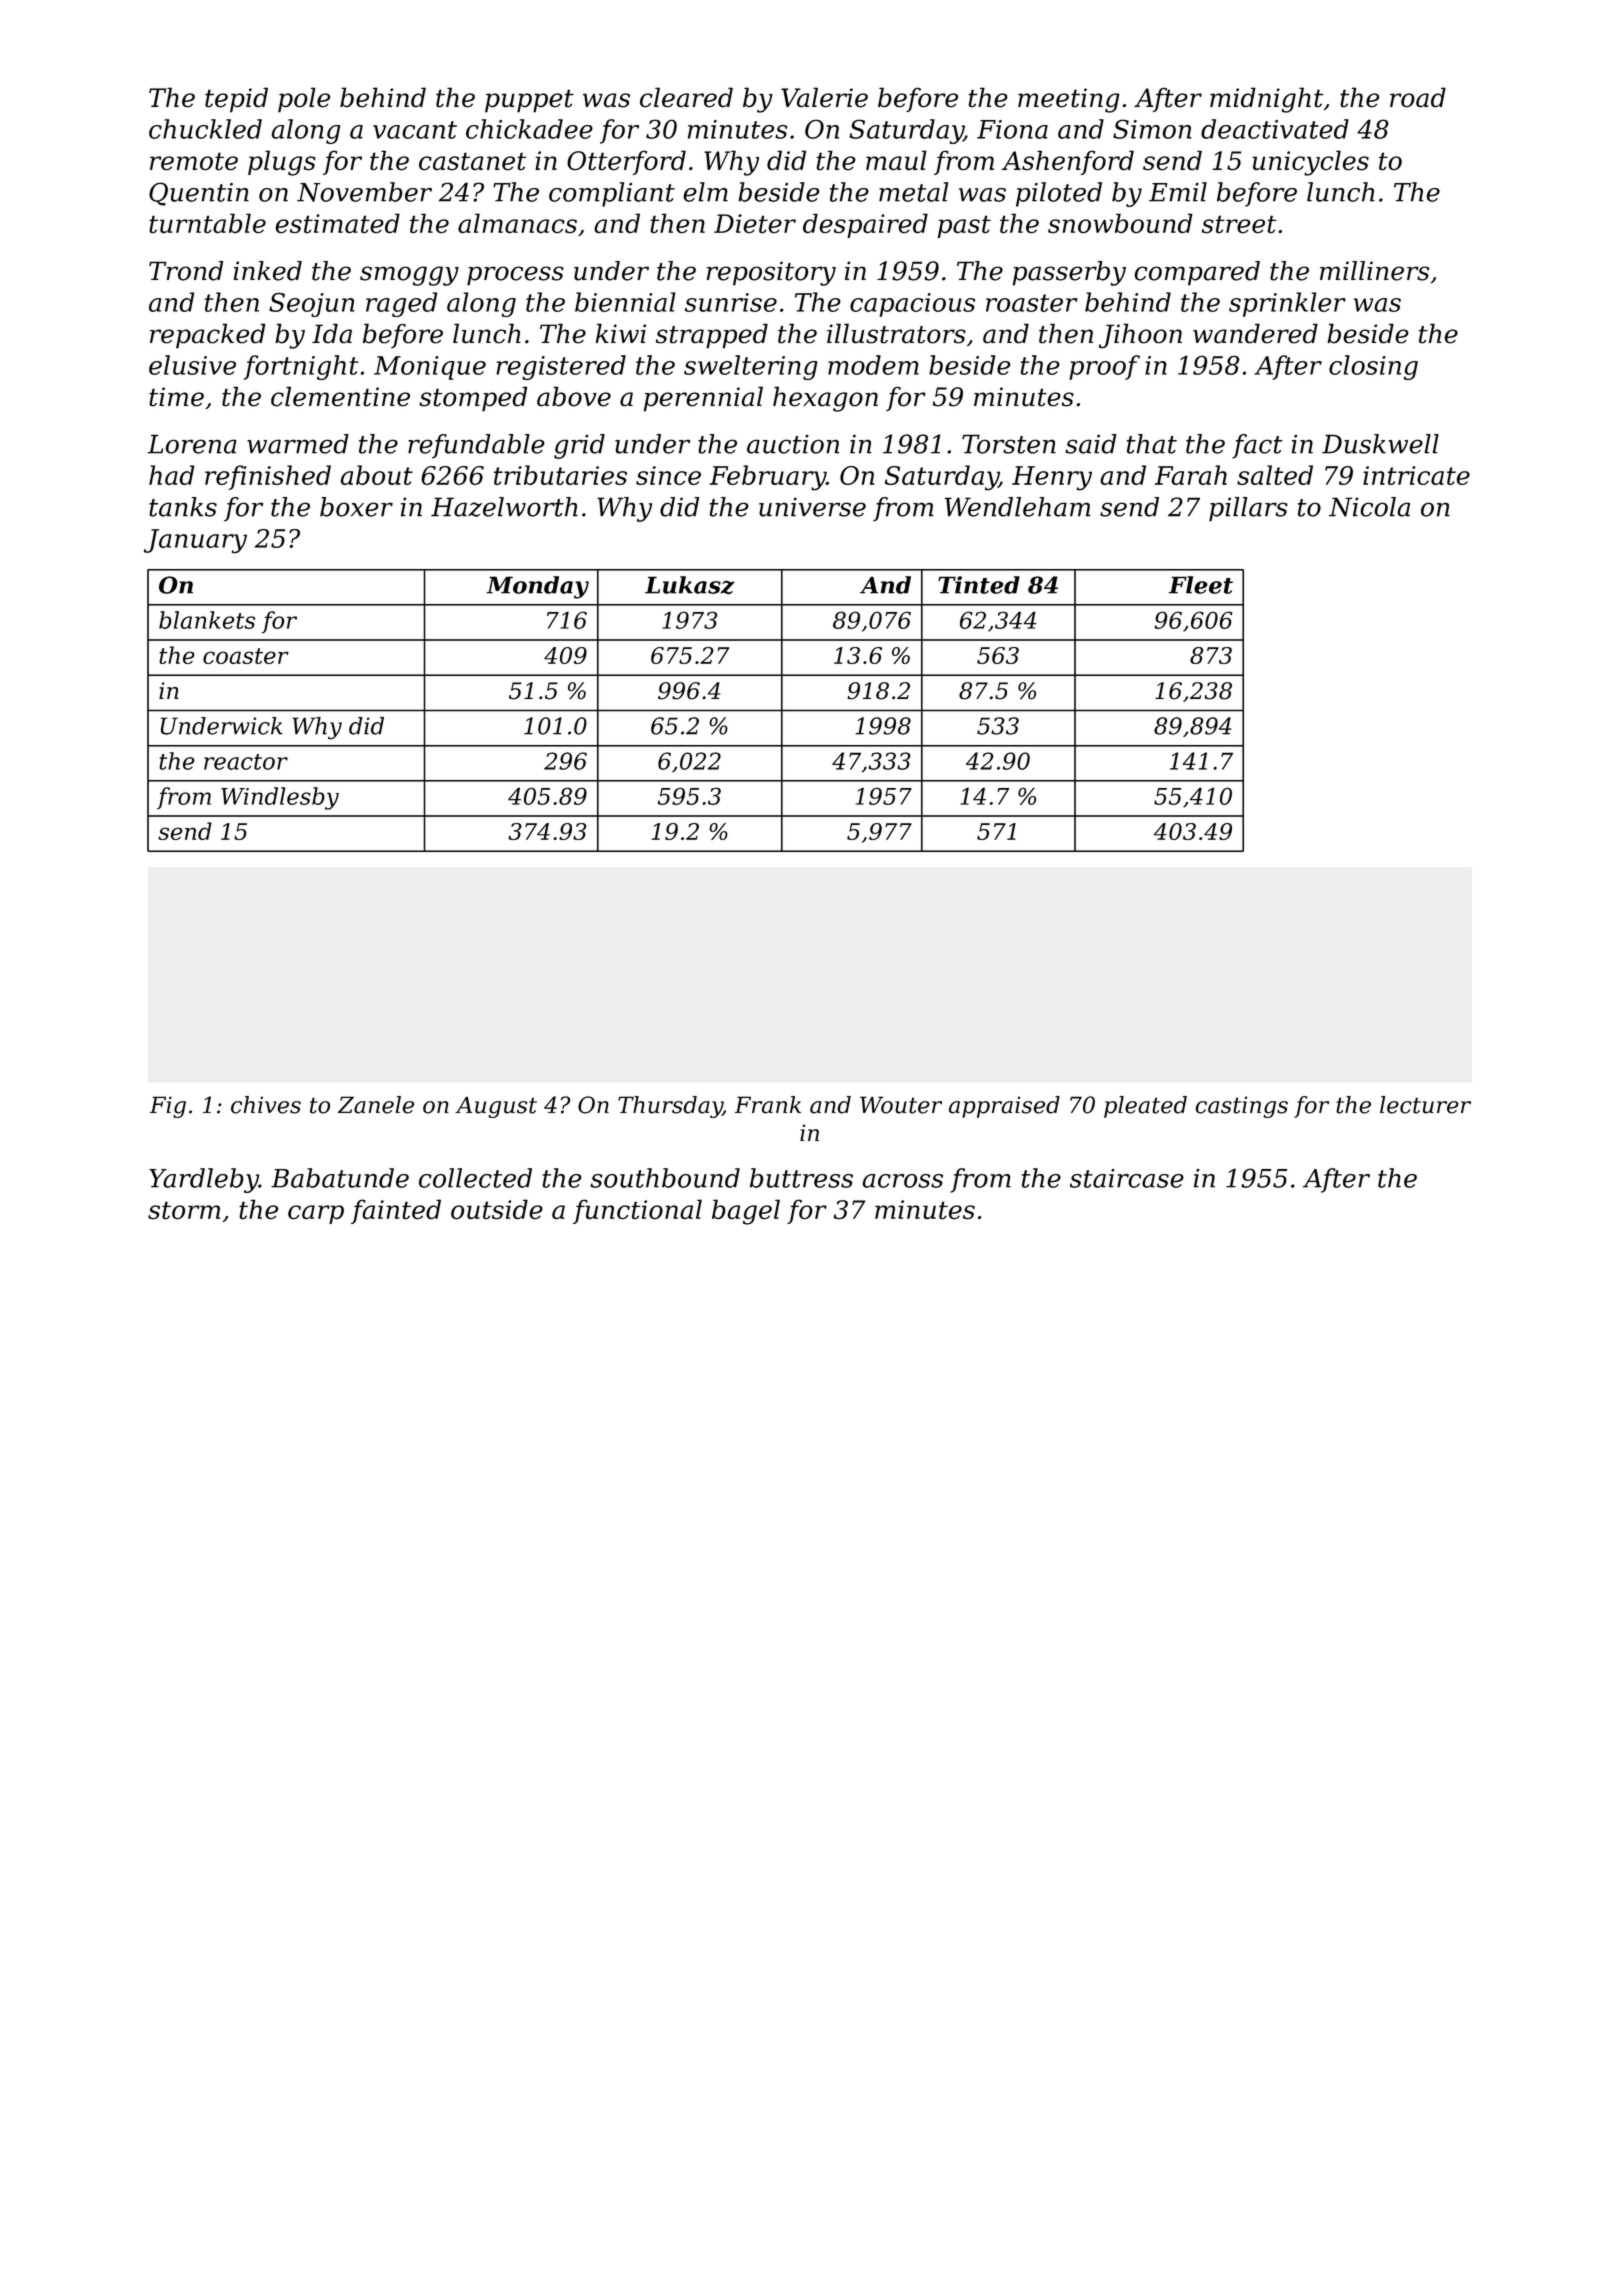 The width and height of the screenshot is (1620, 2292). Describe the element at coordinates (1201, 585) in the screenshot. I see `Fleet` at that location.
